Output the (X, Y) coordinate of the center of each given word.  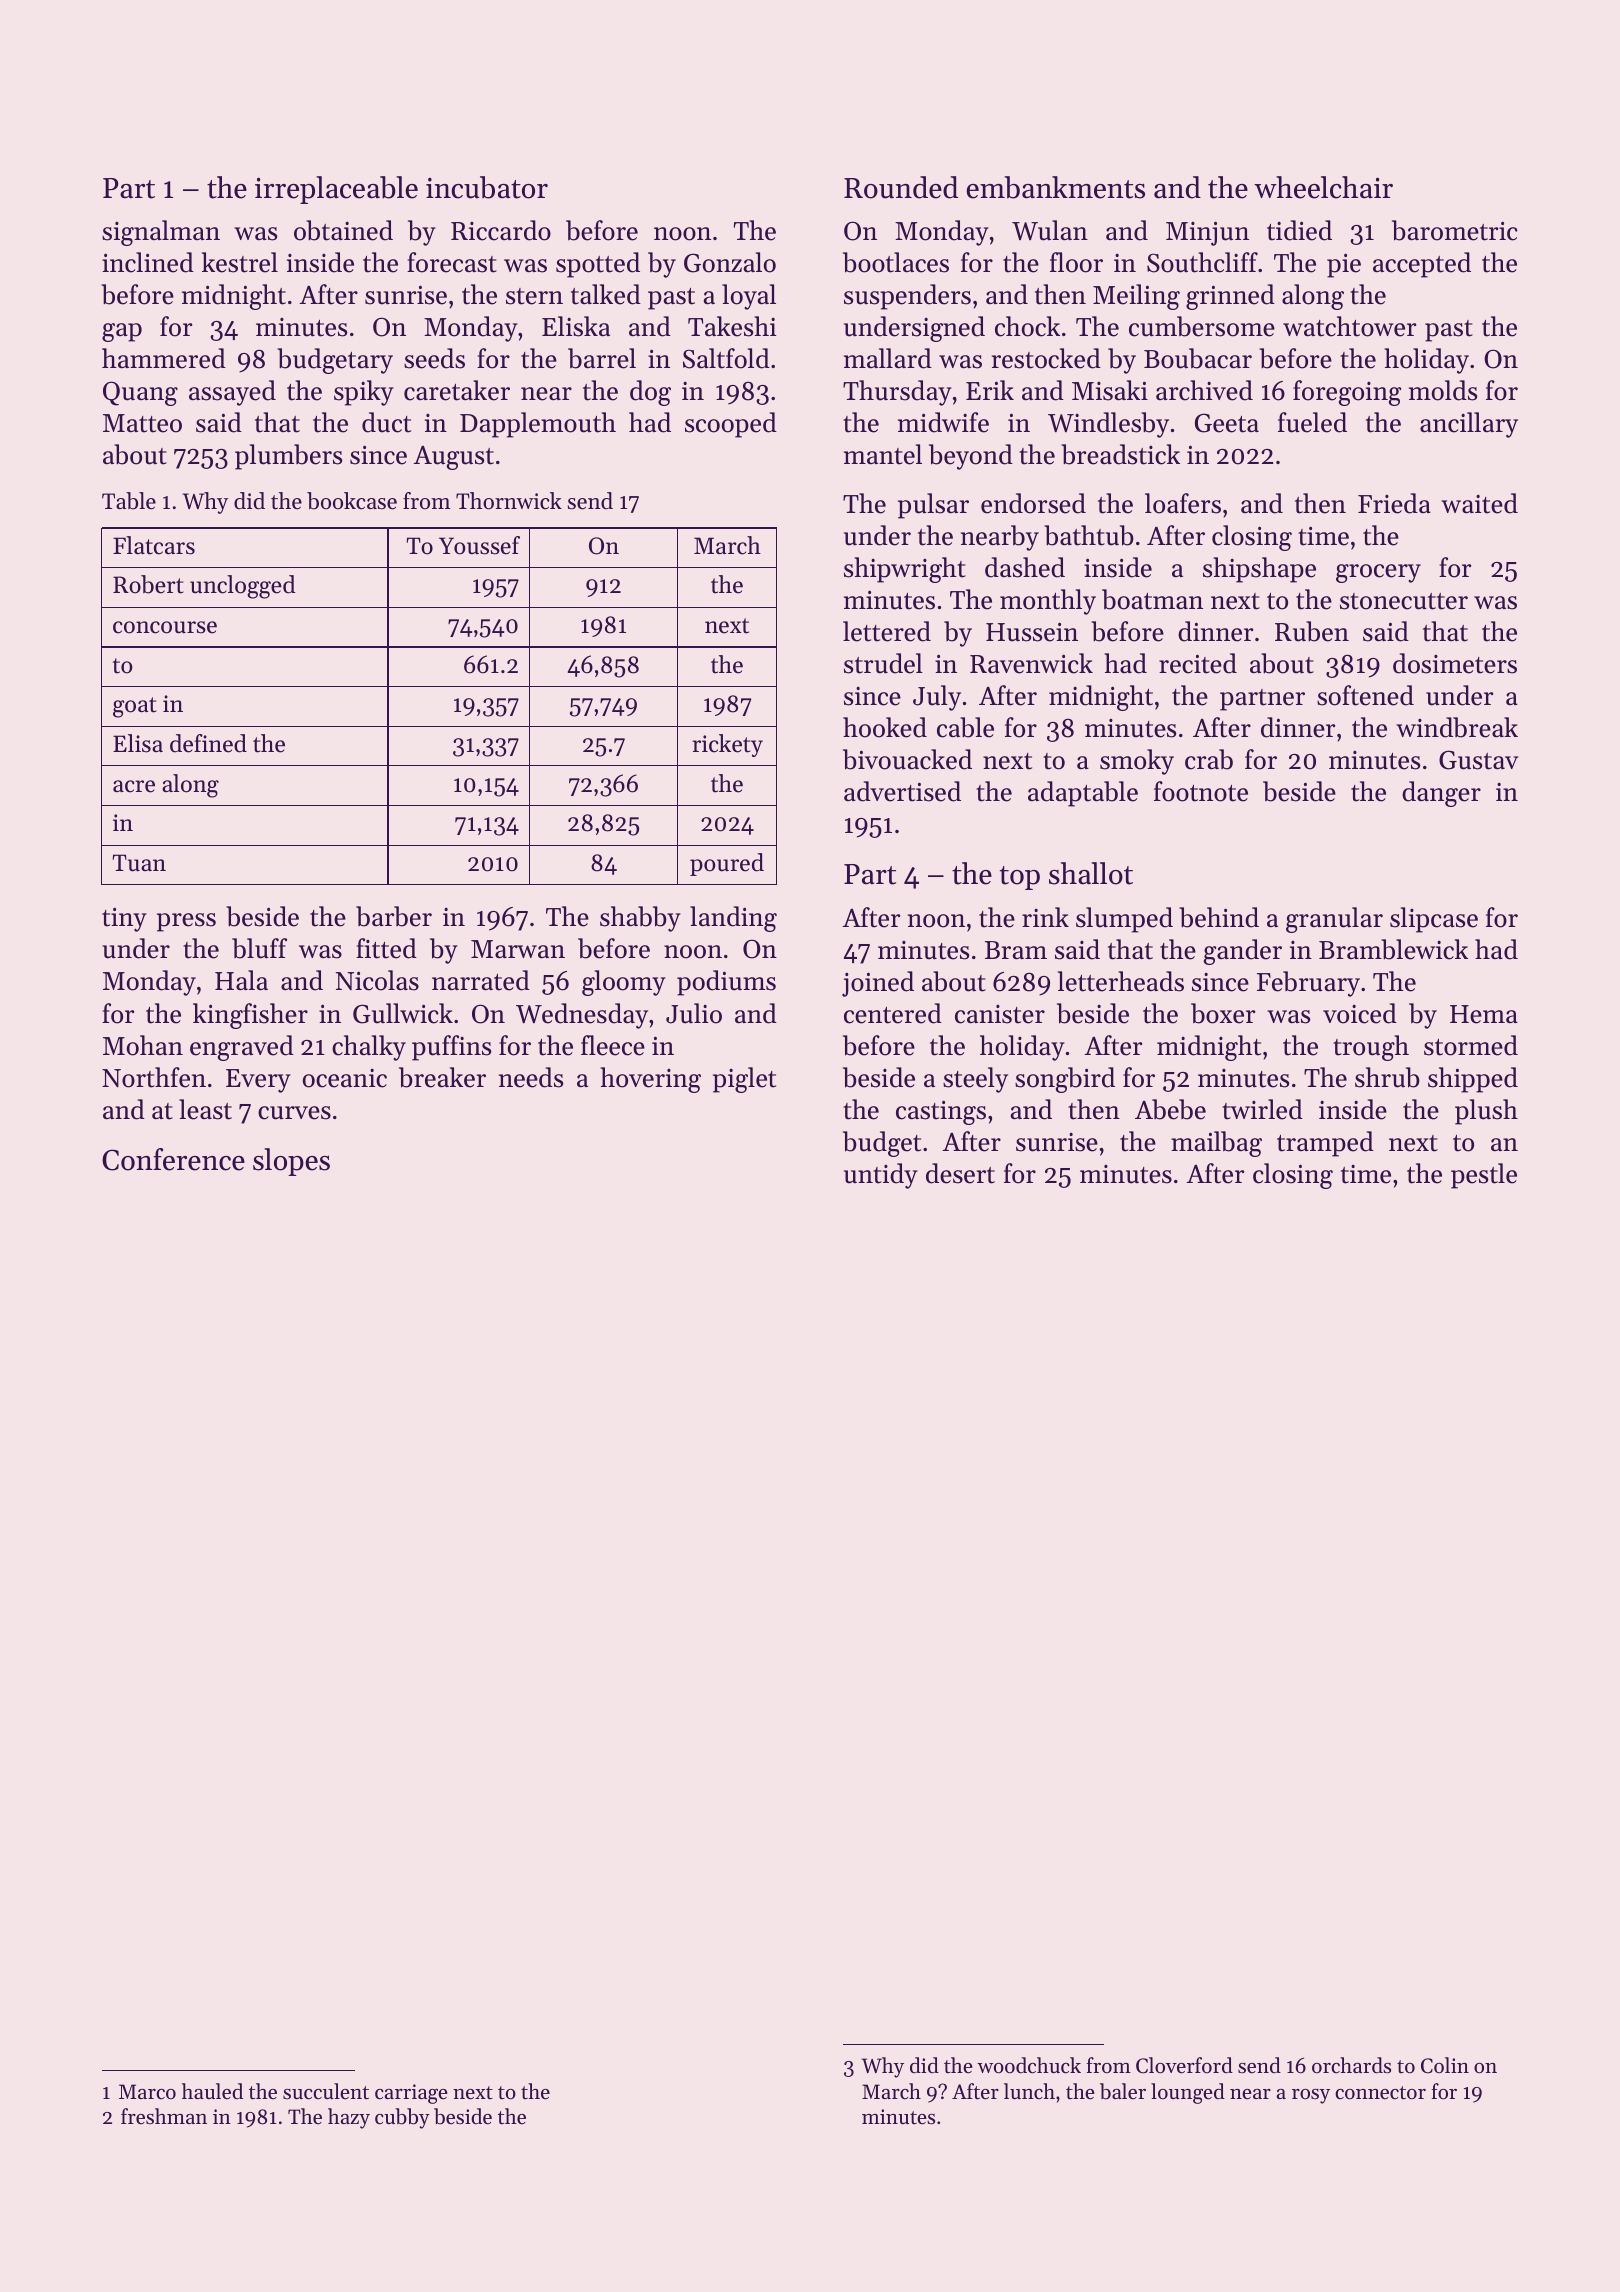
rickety (727, 745)
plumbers (288, 457)
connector (1380, 2093)
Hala (241, 980)
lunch (1029, 2091)
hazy (349, 2118)
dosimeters (1455, 663)
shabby (640, 919)
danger (1441, 794)
